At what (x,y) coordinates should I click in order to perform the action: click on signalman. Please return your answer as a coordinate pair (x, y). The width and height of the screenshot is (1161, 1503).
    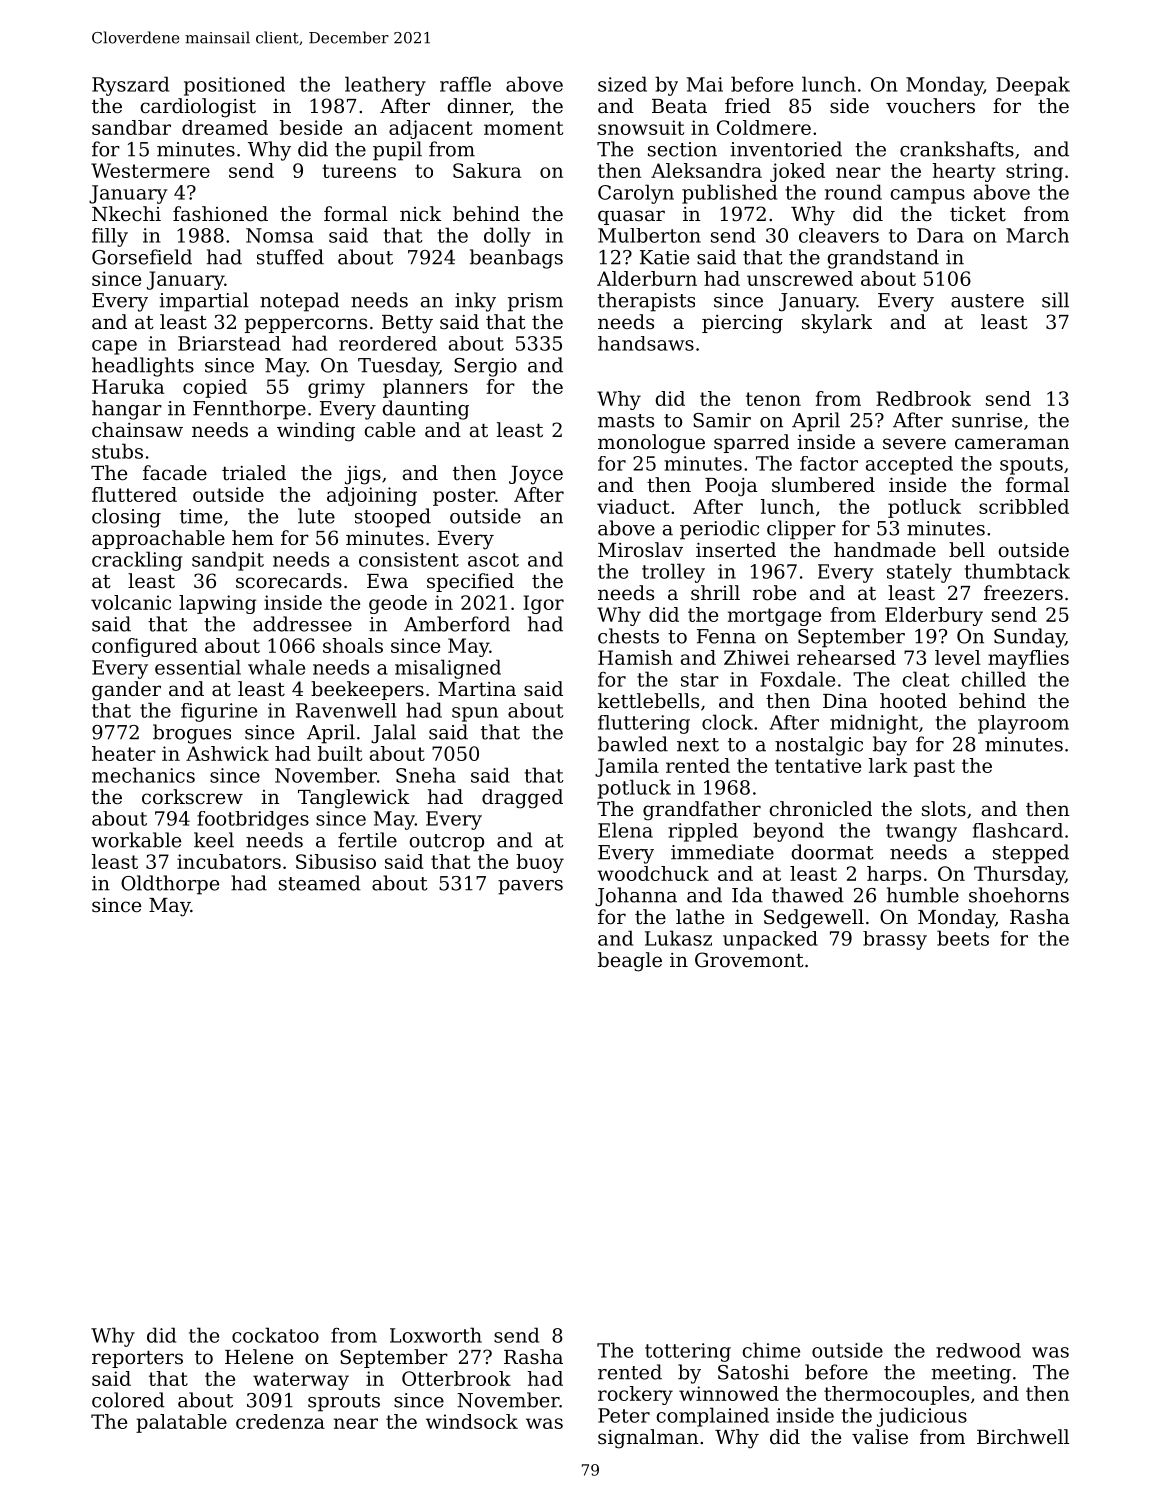
    Looking at the image, I should click on (648, 1439).
